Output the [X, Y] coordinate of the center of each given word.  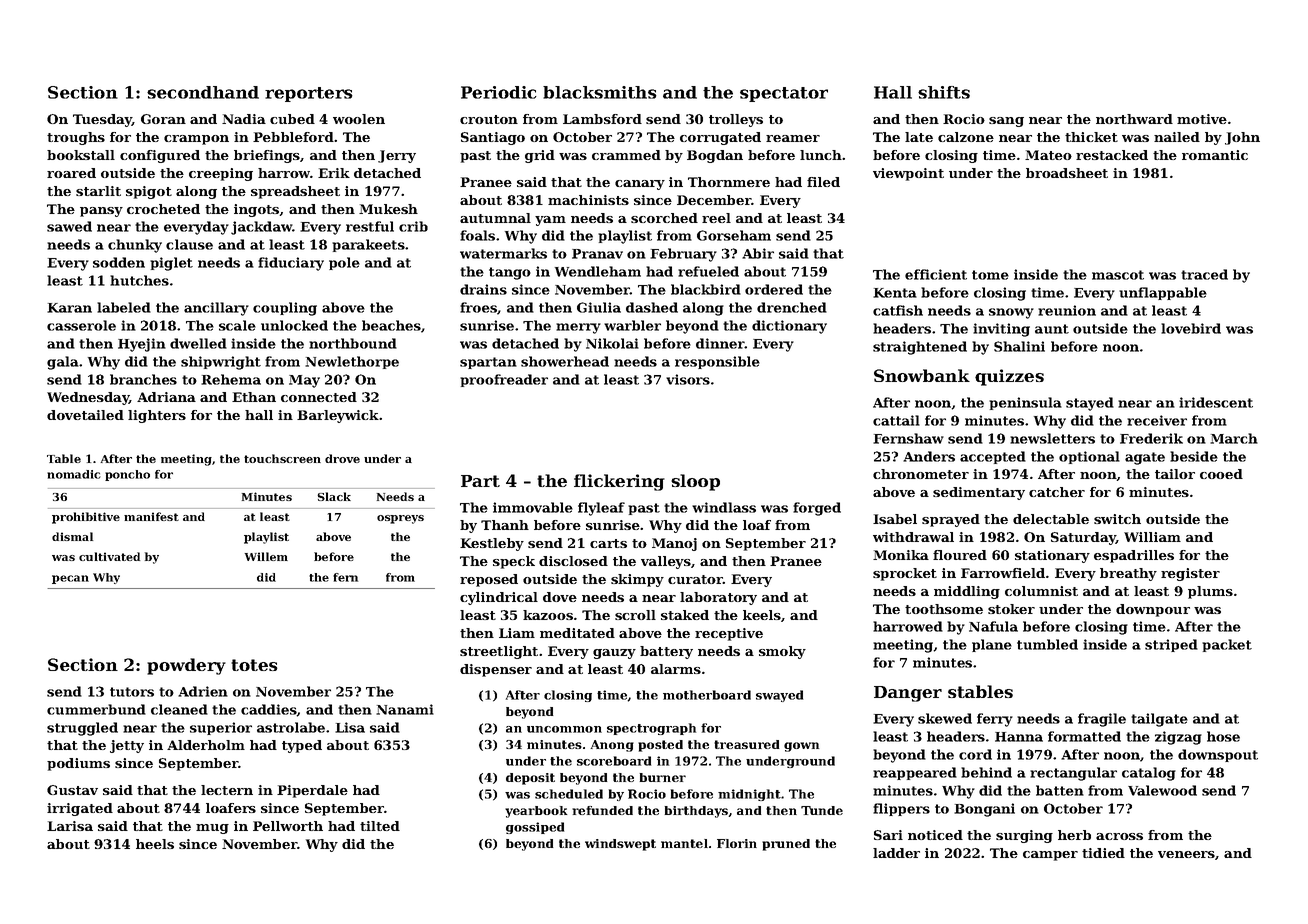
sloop [695, 482]
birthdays [696, 812]
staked [685, 615]
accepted [993, 457]
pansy [101, 212]
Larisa [70, 826]
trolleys [736, 120]
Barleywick [338, 416]
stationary [1052, 556]
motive [1202, 119]
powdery [186, 666]
